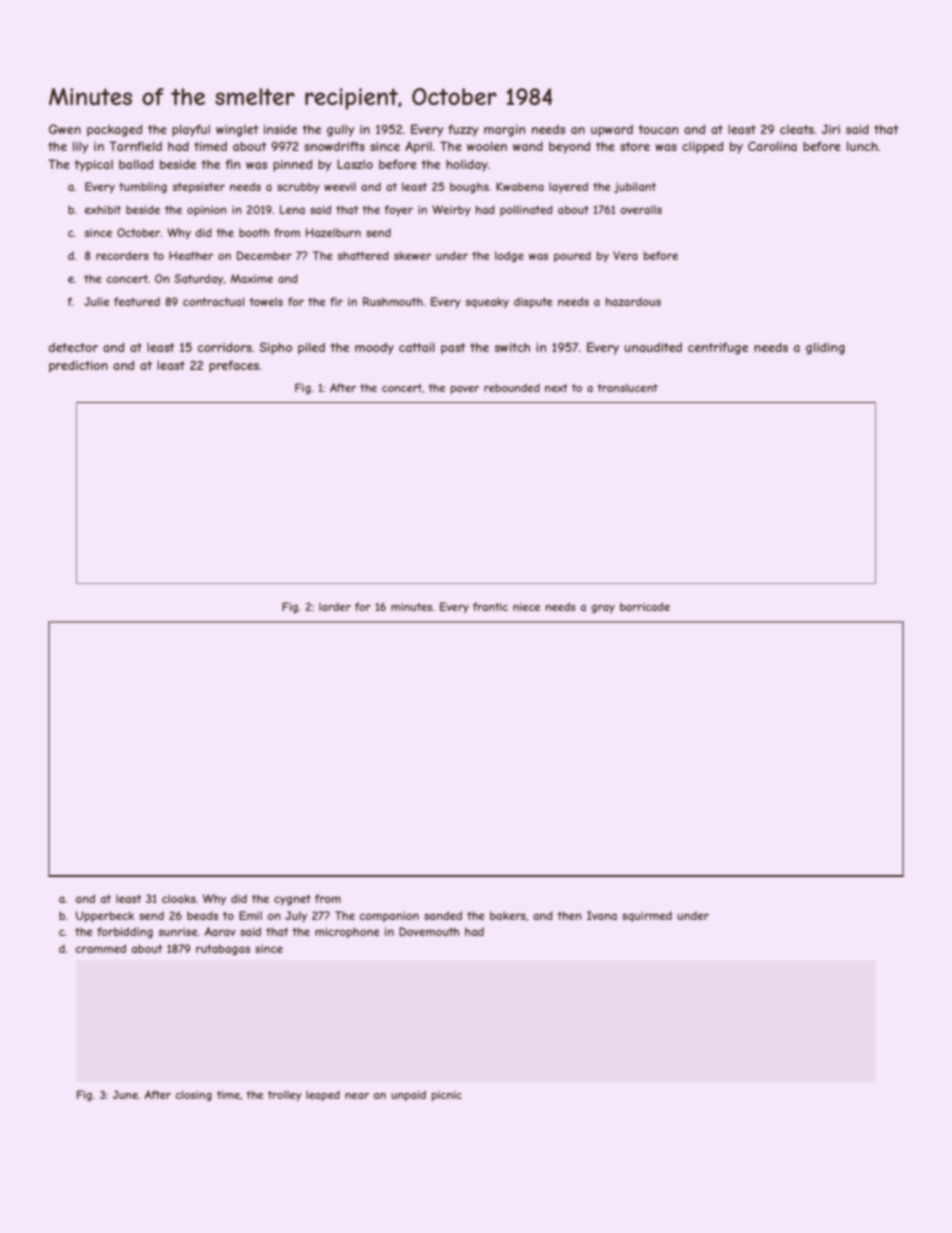 Image resolution: width=952 pixels, height=1233 pixels. I want to click on larder, so click(335, 607).
